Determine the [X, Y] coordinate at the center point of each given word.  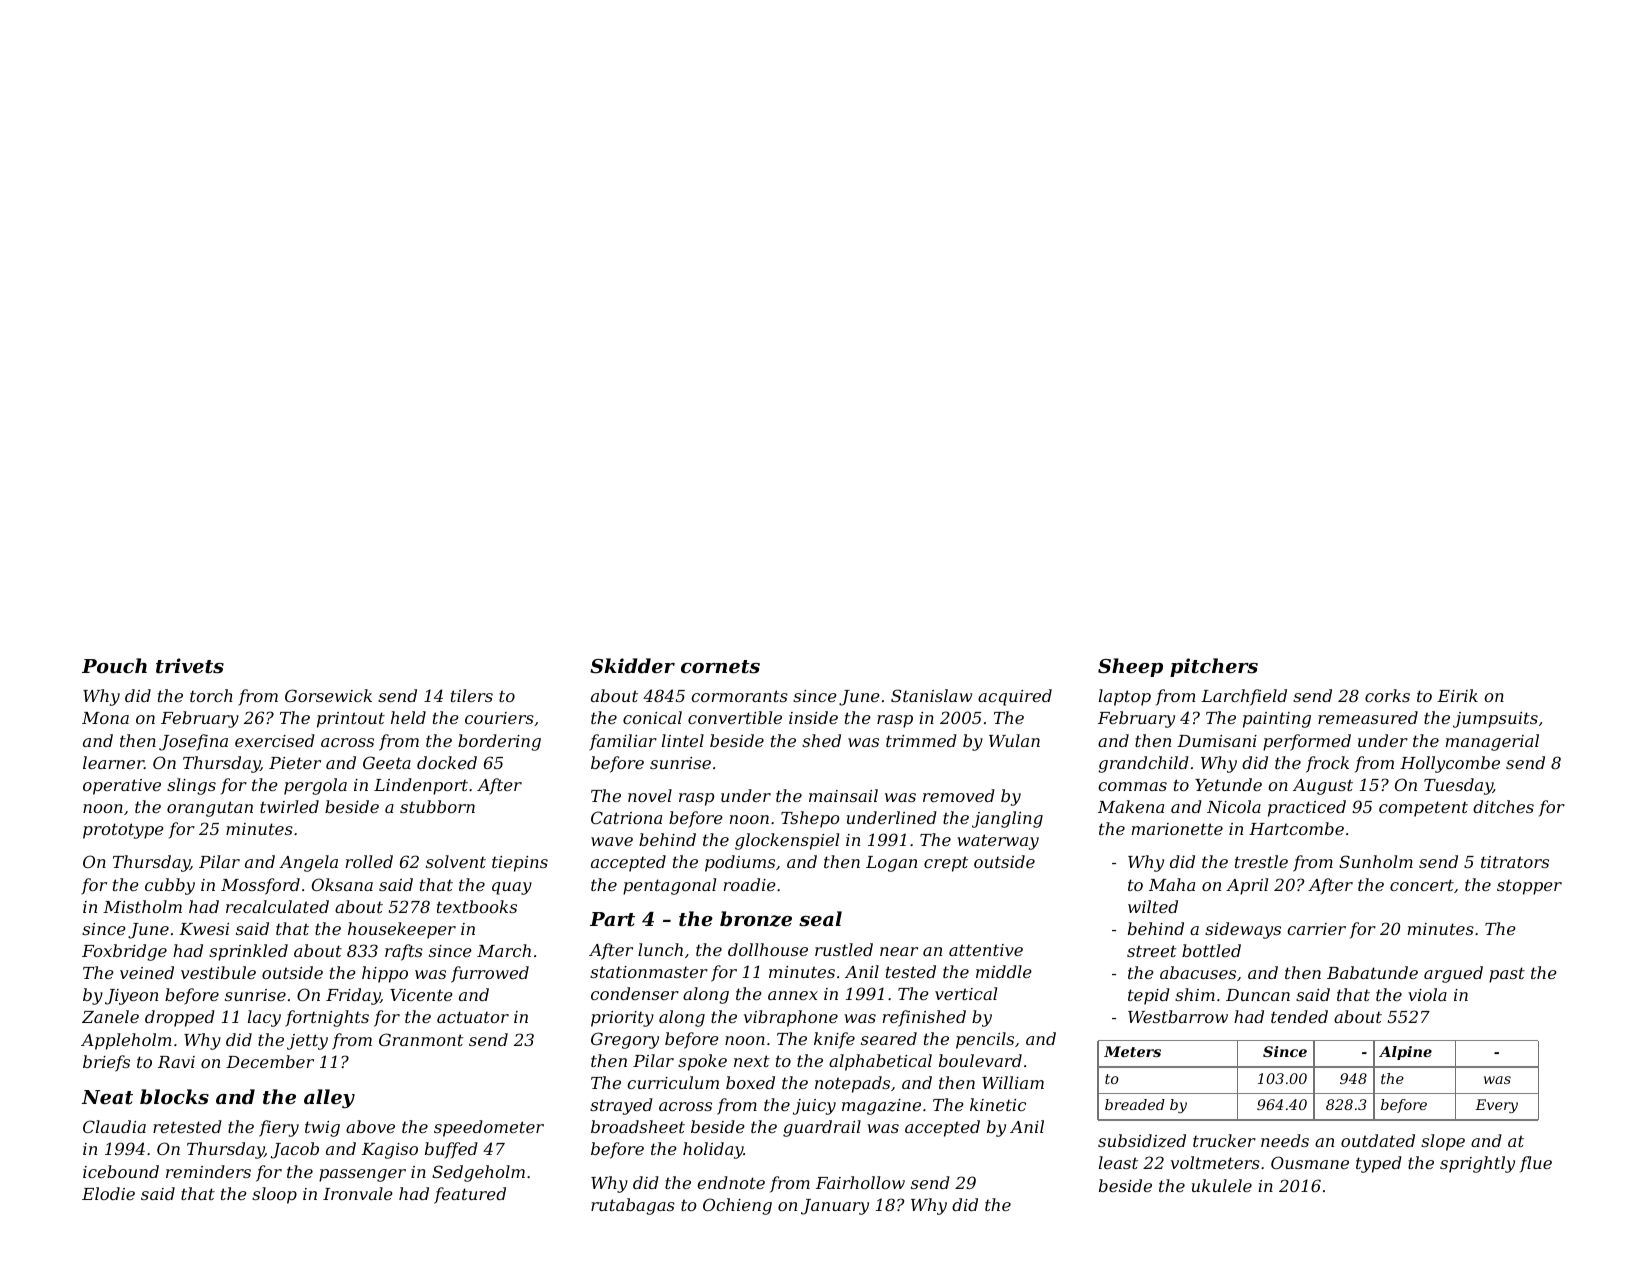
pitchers [1214, 667]
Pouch [114, 665]
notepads [852, 1084]
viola [1427, 994]
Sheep [1130, 667]
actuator [473, 1017]
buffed [451, 1150]
